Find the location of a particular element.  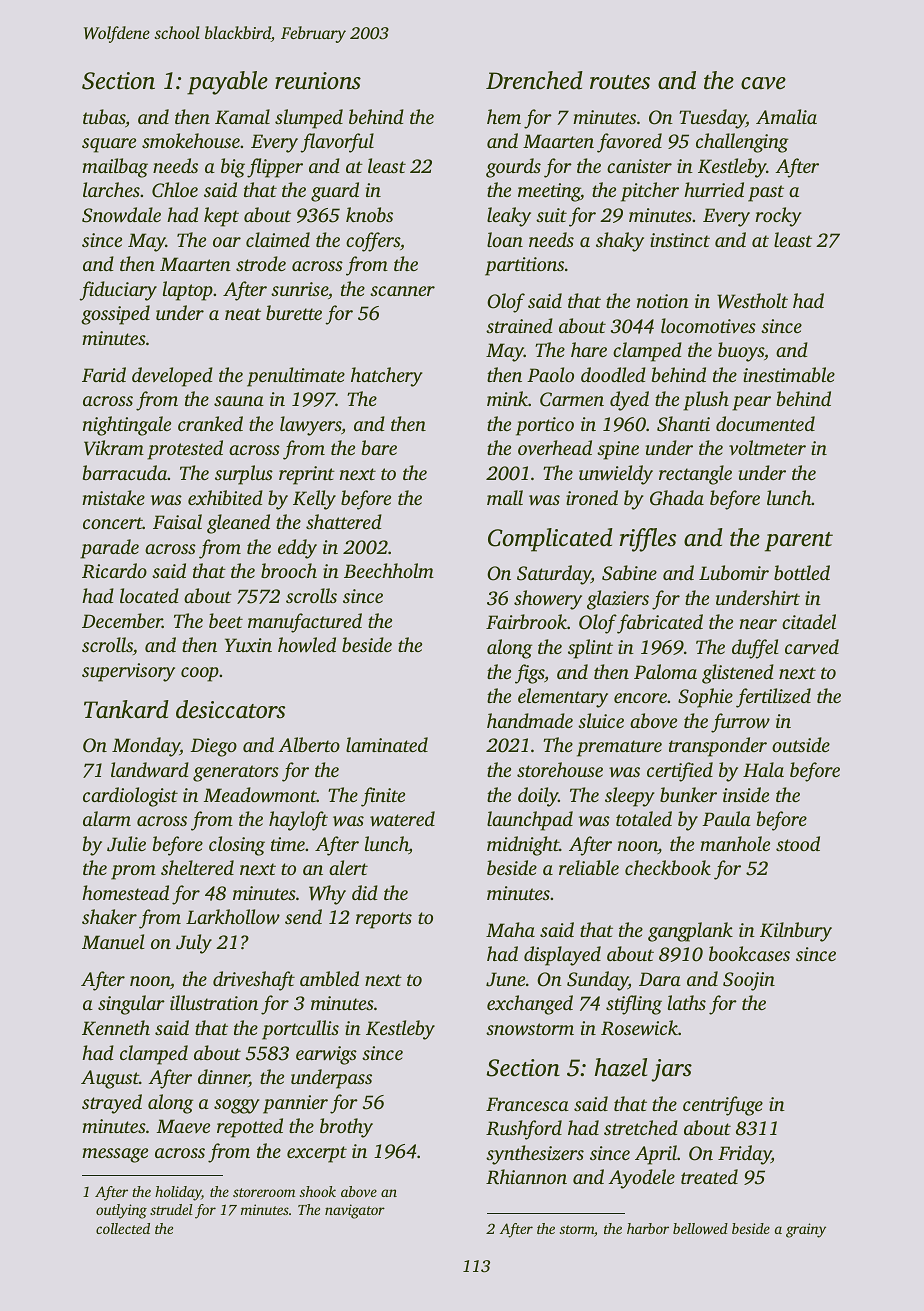

watered is located at coordinates (402, 819).
